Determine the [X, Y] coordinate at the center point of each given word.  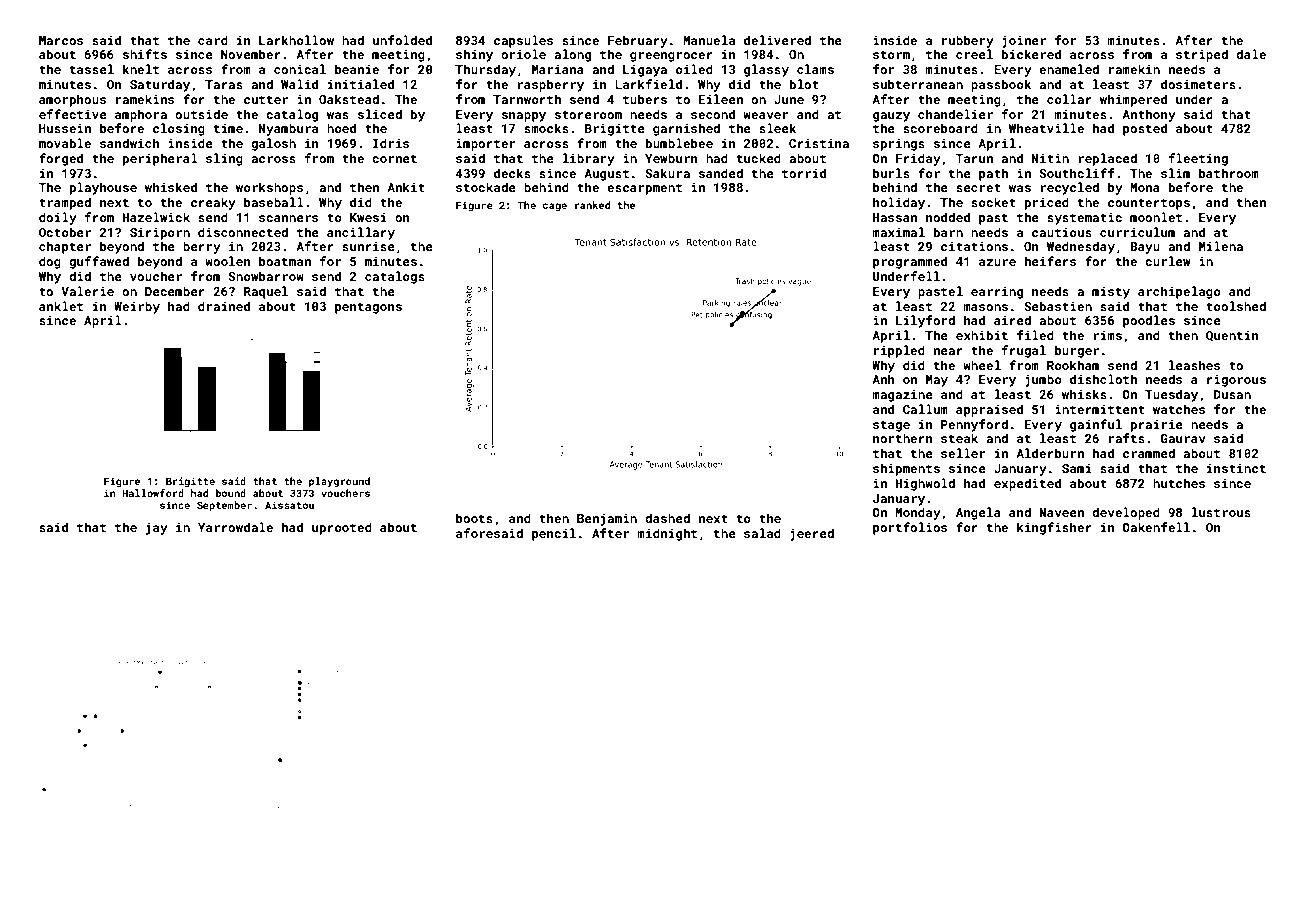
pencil [554, 534]
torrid [804, 173]
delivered [777, 40]
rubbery [968, 41]
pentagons [368, 308]
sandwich [130, 143]
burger [1077, 351]
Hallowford [153, 493]
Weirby [137, 307]
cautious [1062, 232]
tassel [92, 69]
